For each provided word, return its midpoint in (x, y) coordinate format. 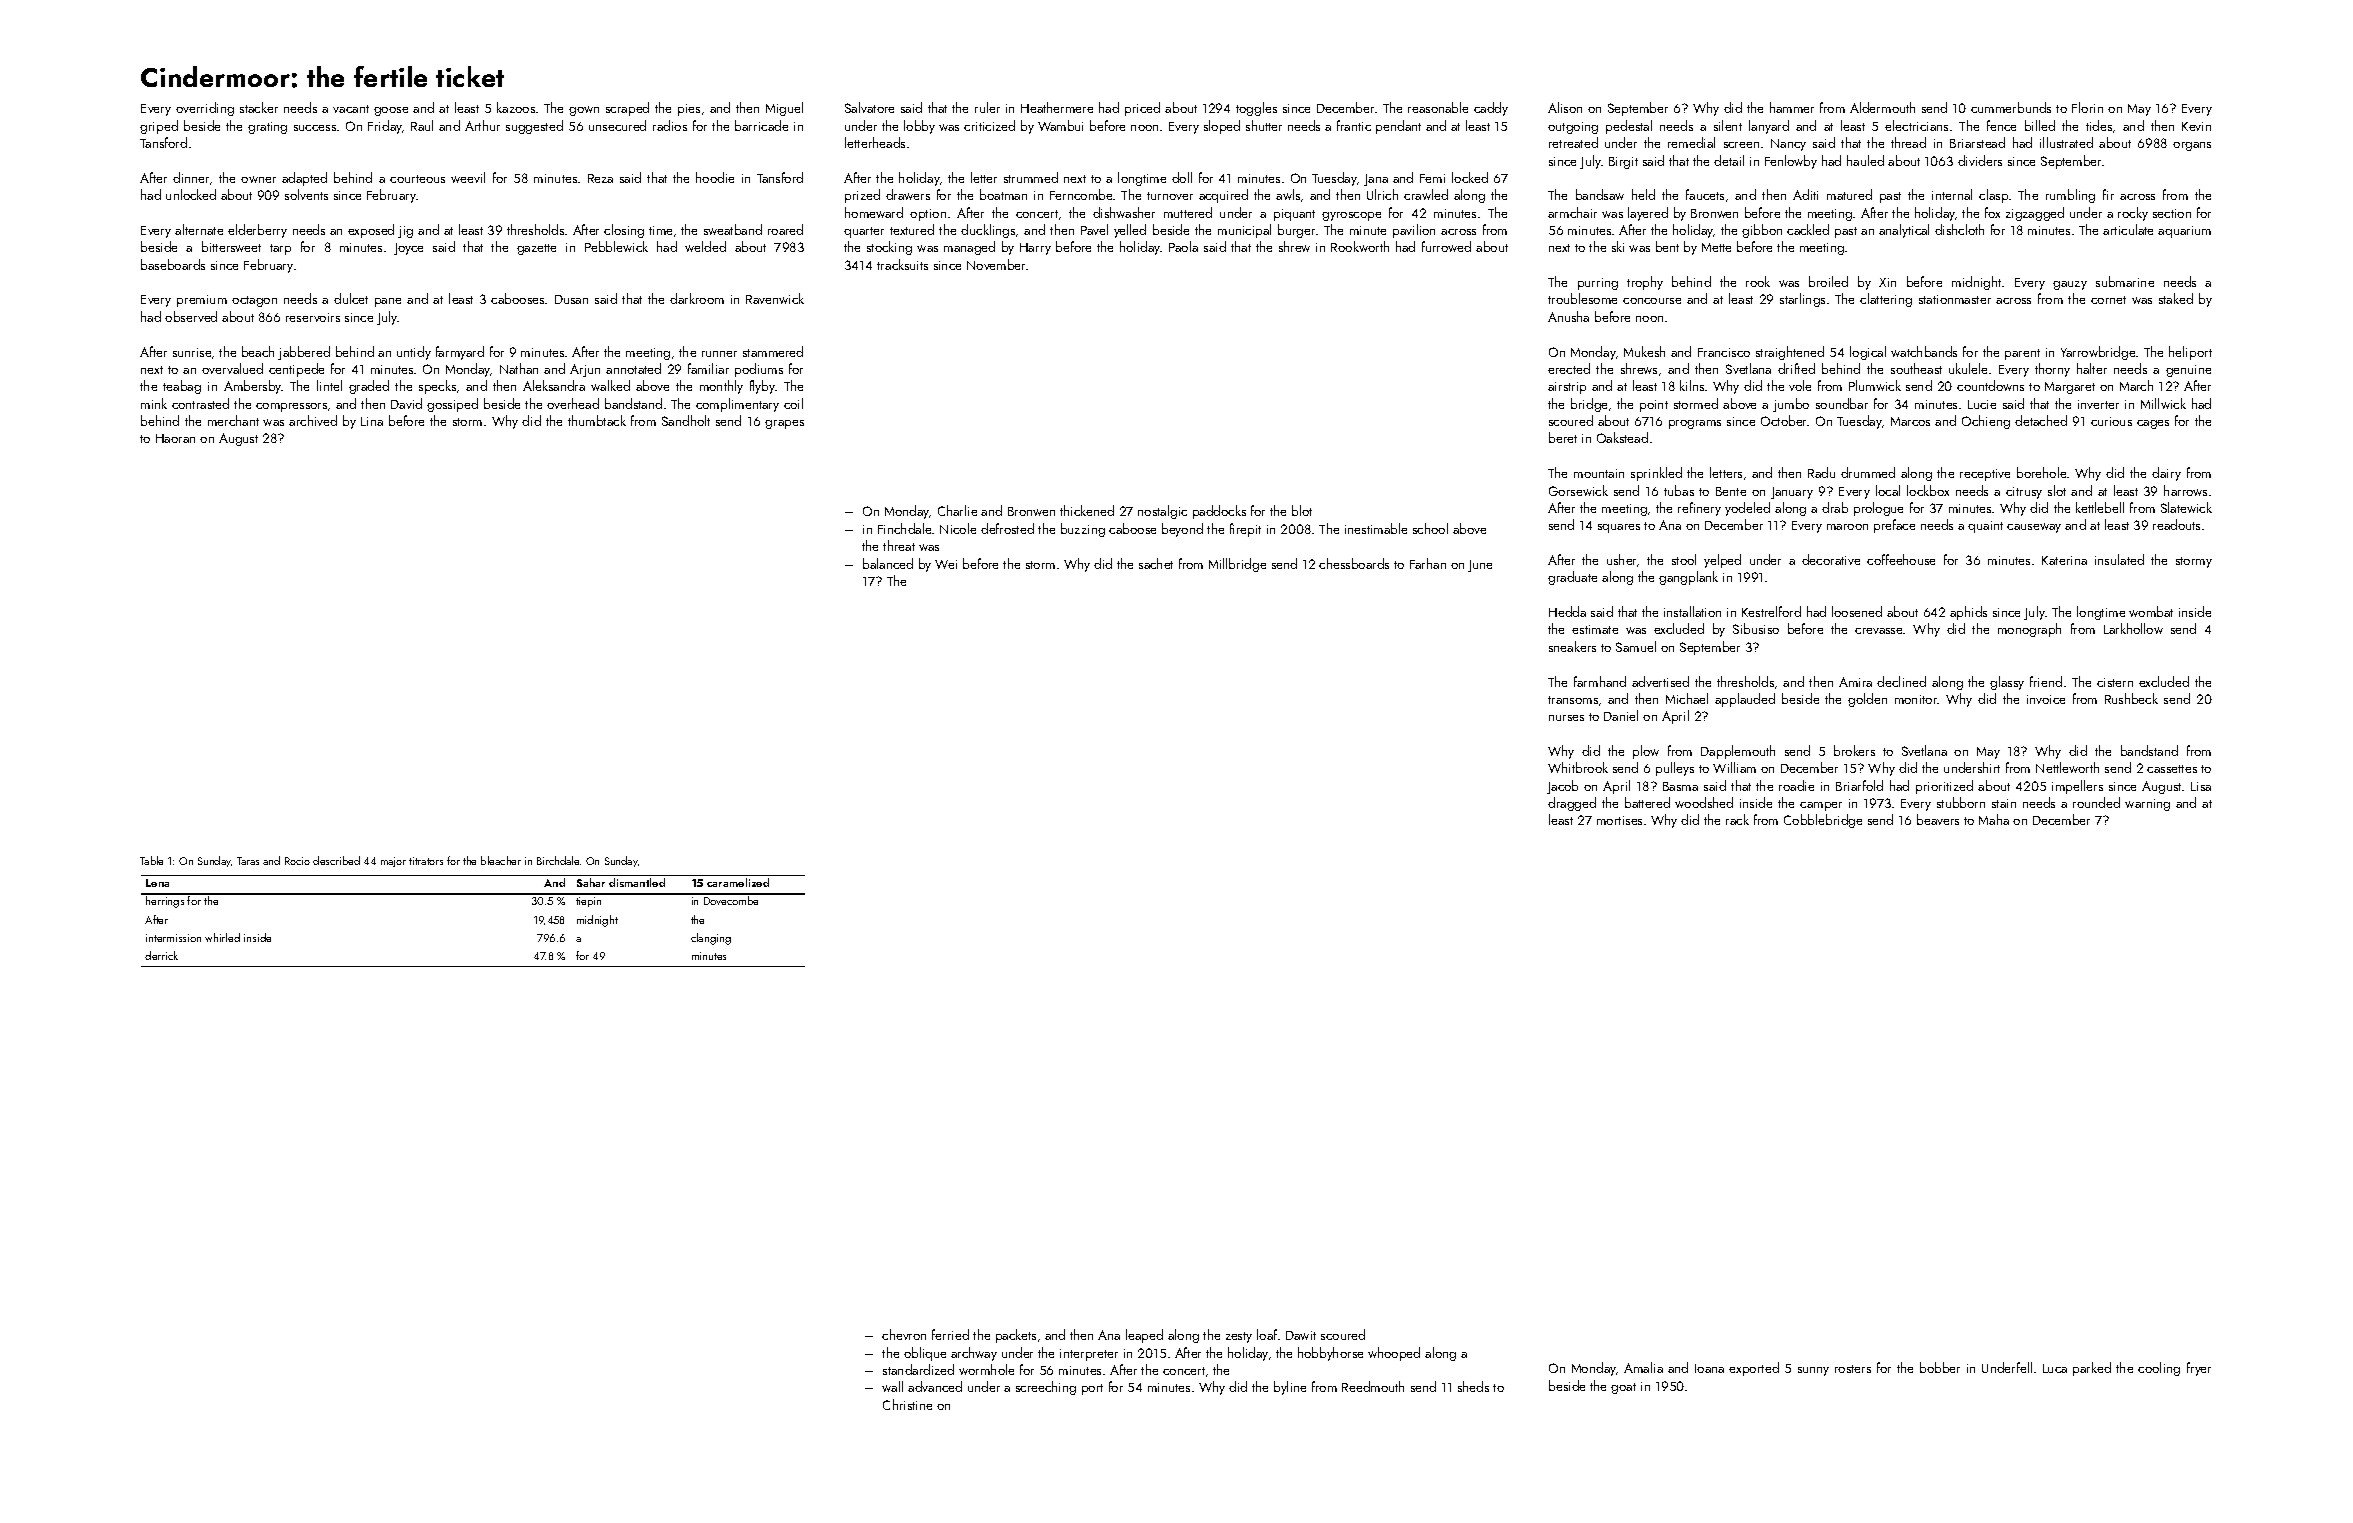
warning (2147, 805)
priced (1142, 109)
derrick (161, 955)
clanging (711, 939)
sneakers (1572, 646)
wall (892, 1386)
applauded (1745, 700)
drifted (1796, 368)
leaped (1144, 1336)
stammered (773, 351)
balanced (888, 563)
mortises (1619, 820)
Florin (2087, 107)
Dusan (571, 299)
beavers (1938, 819)
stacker (259, 107)
